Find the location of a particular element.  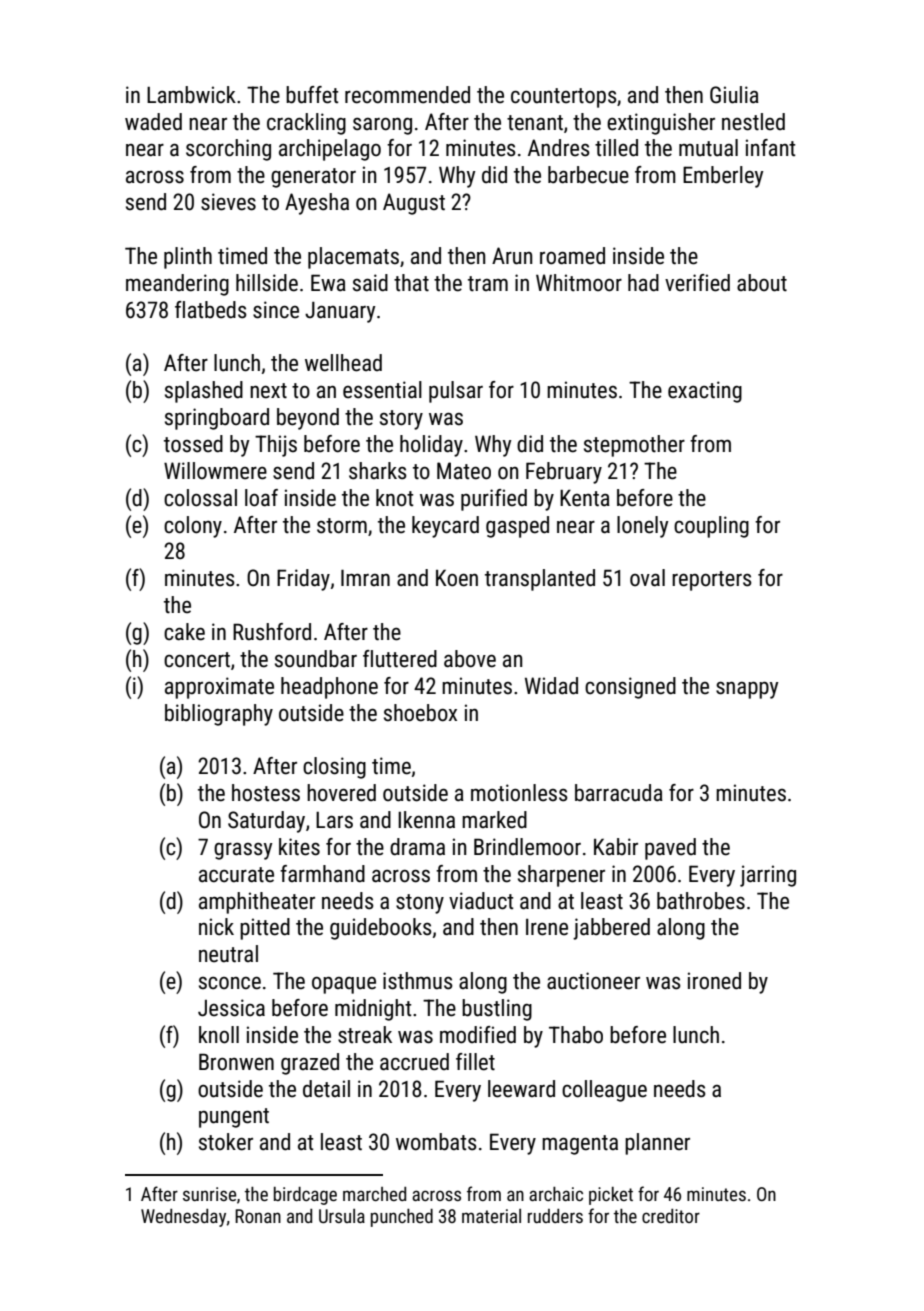

Giulia is located at coordinates (734, 95).
